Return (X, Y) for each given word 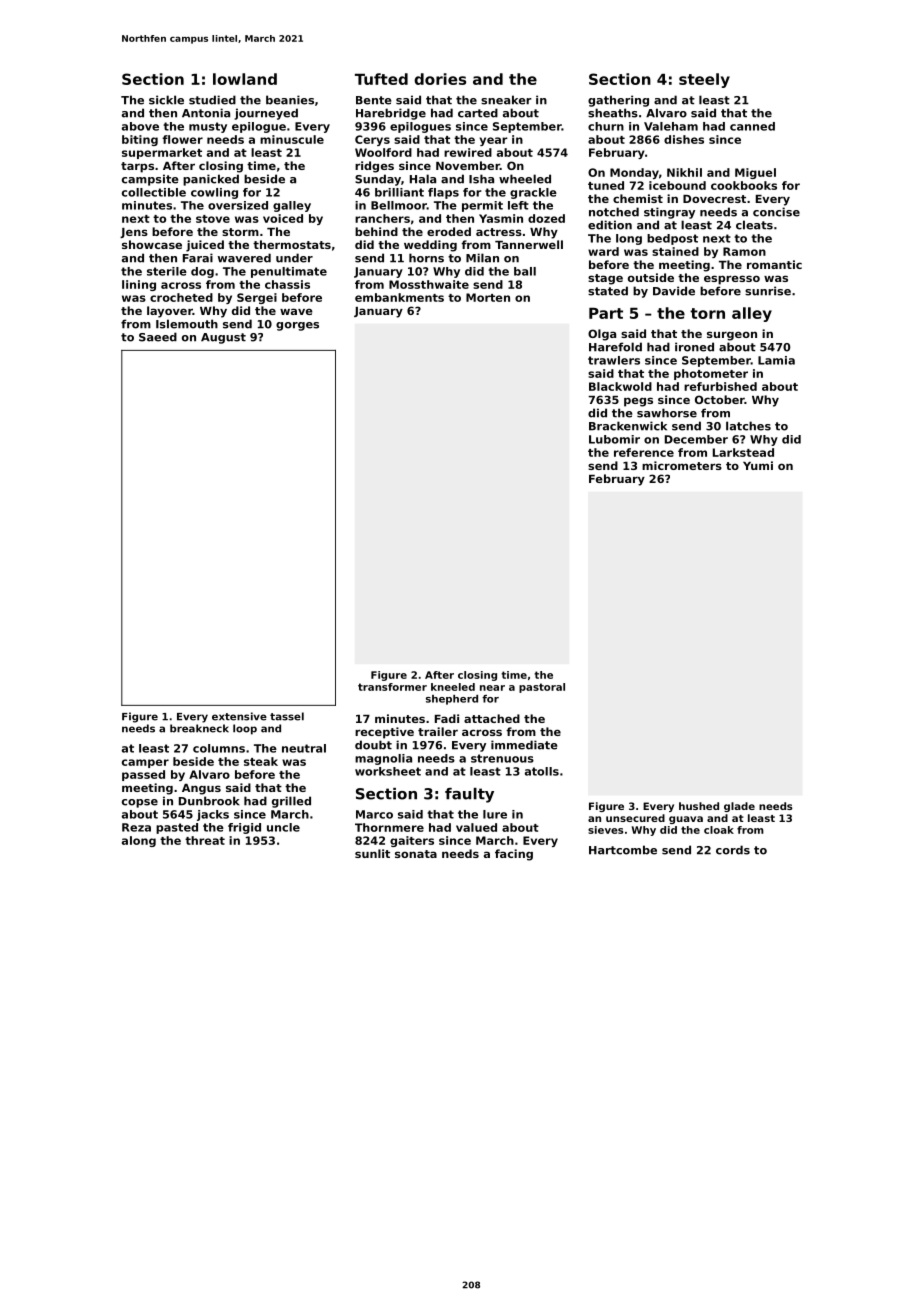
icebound (677, 185)
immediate (524, 745)
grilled (291, 802)
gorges (297, 326)
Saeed (158, 337)
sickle (166, 100)
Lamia (776, 360)
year (494, 141)
